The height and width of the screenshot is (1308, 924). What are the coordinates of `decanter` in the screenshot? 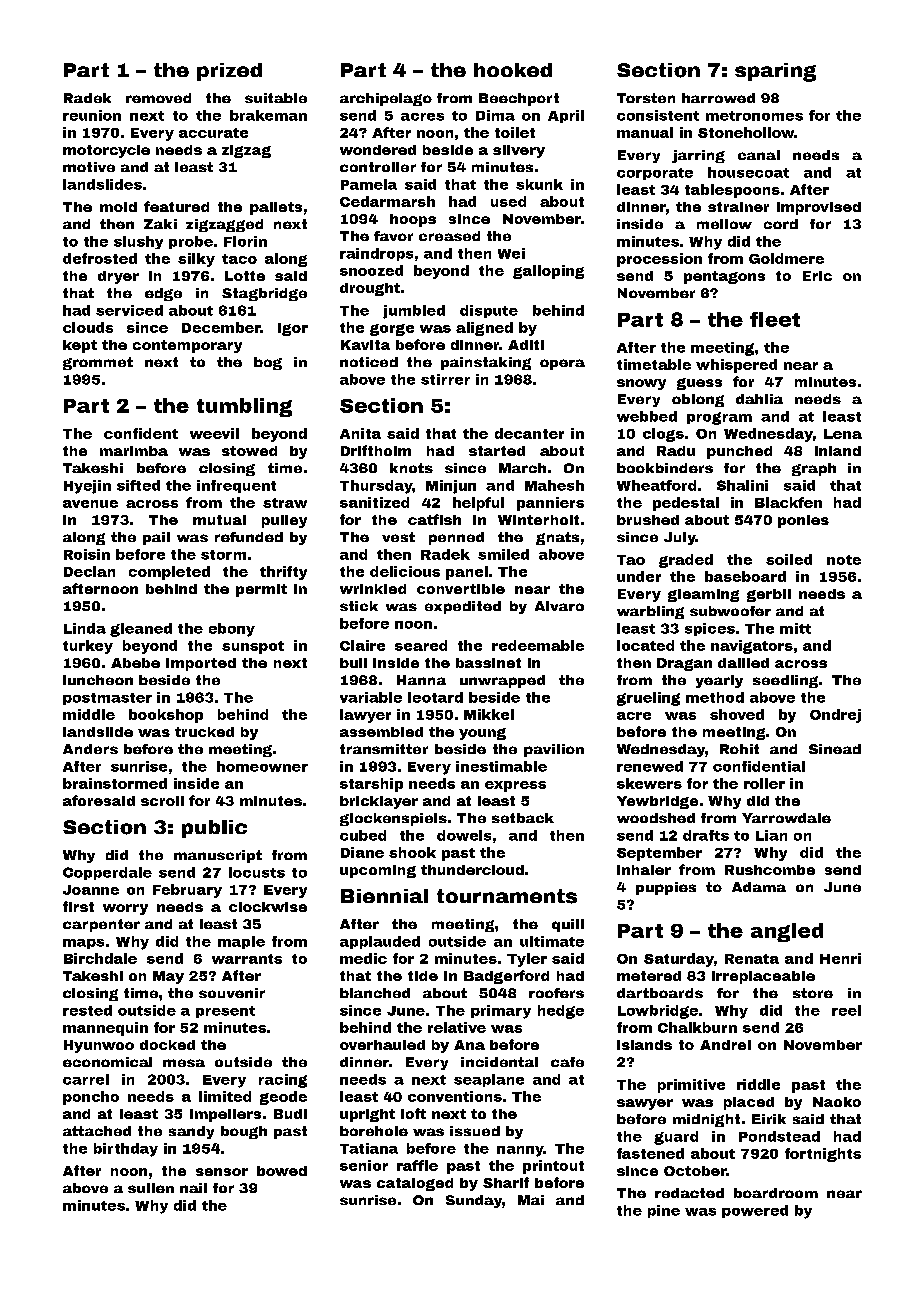 It's located at (529, 433).
